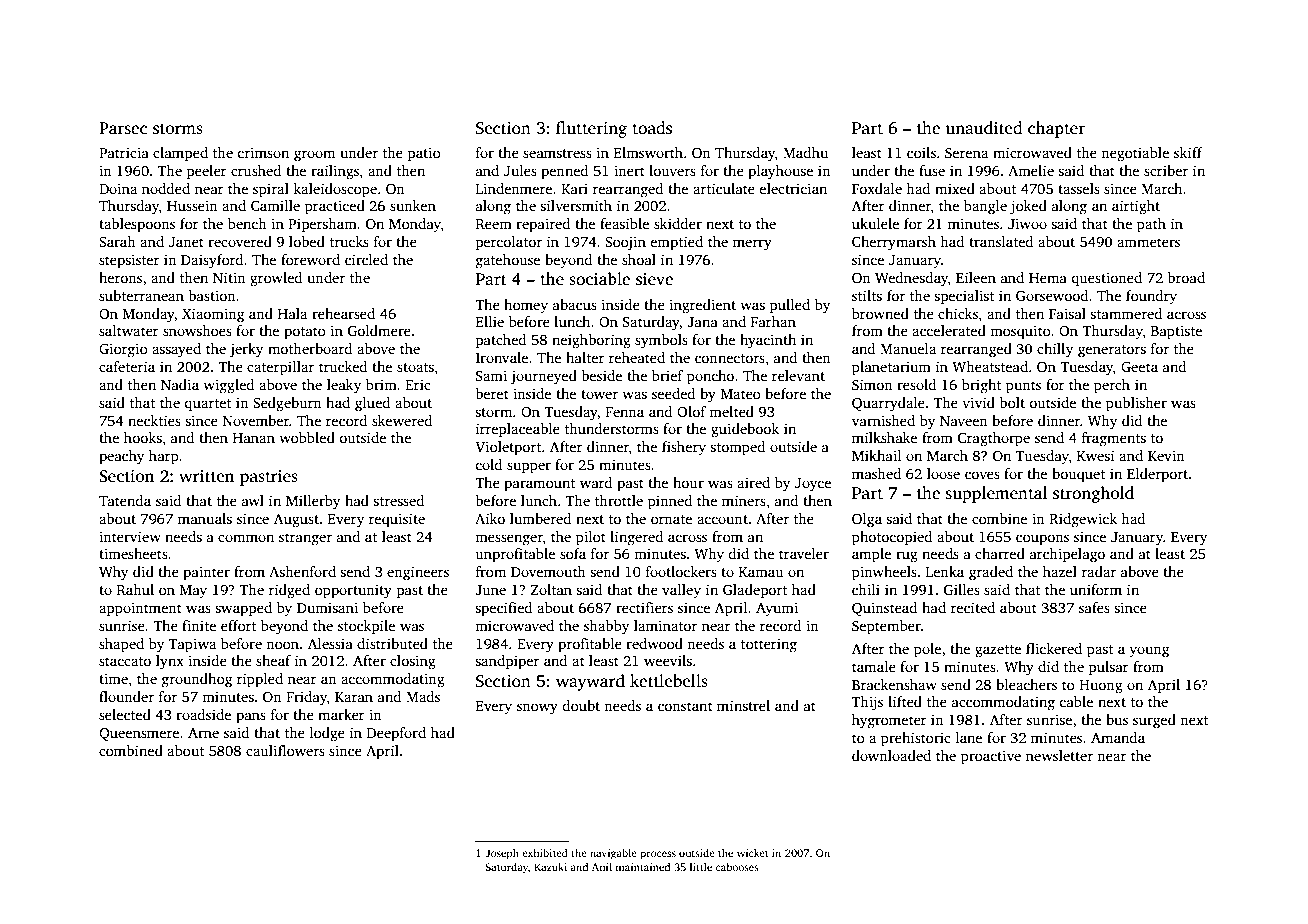  I want to click on exhibited, so click(545, 853).
